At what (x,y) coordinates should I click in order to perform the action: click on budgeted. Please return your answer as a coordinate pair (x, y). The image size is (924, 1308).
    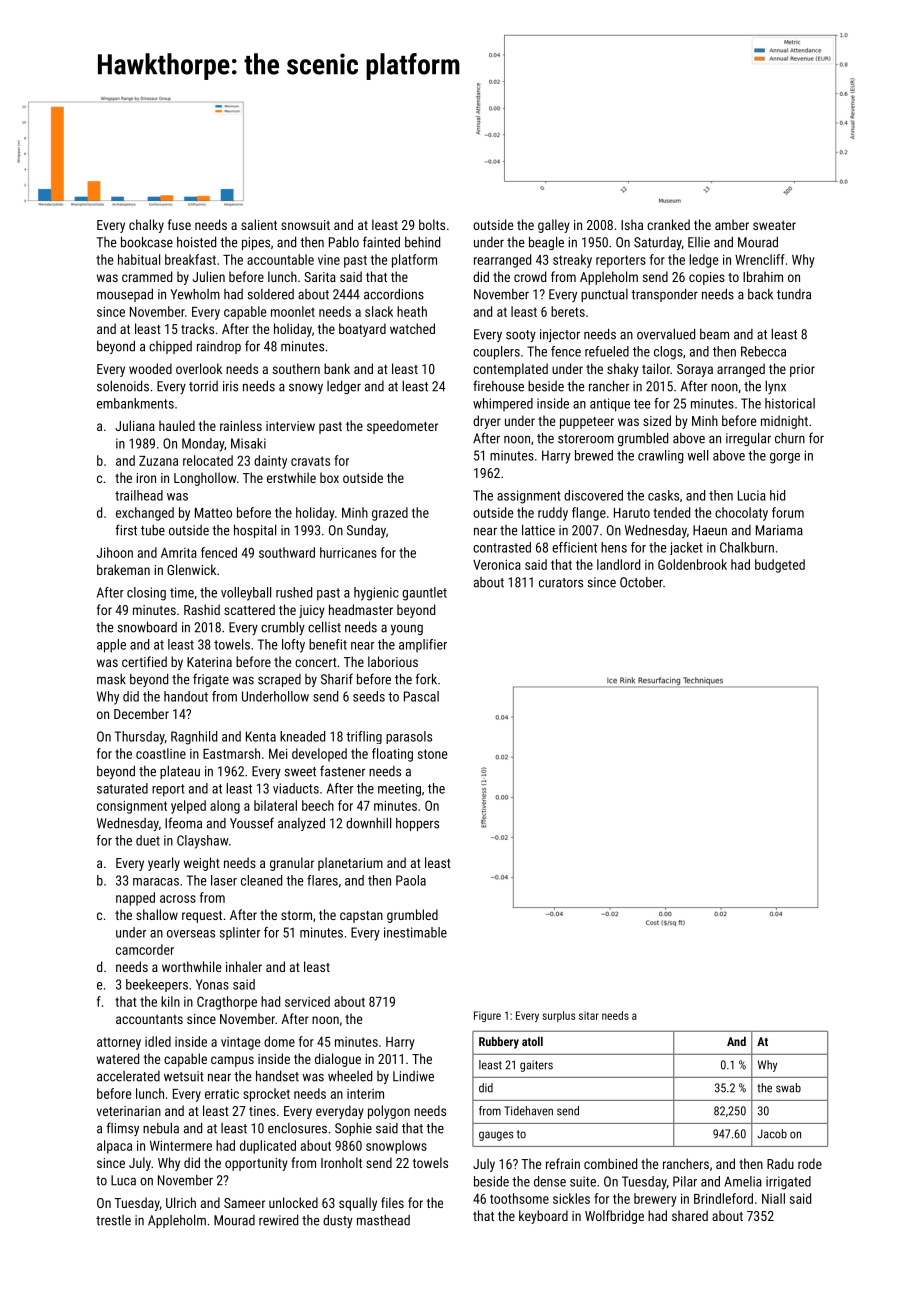
    Looking at the image, I should click on (780, 566).
